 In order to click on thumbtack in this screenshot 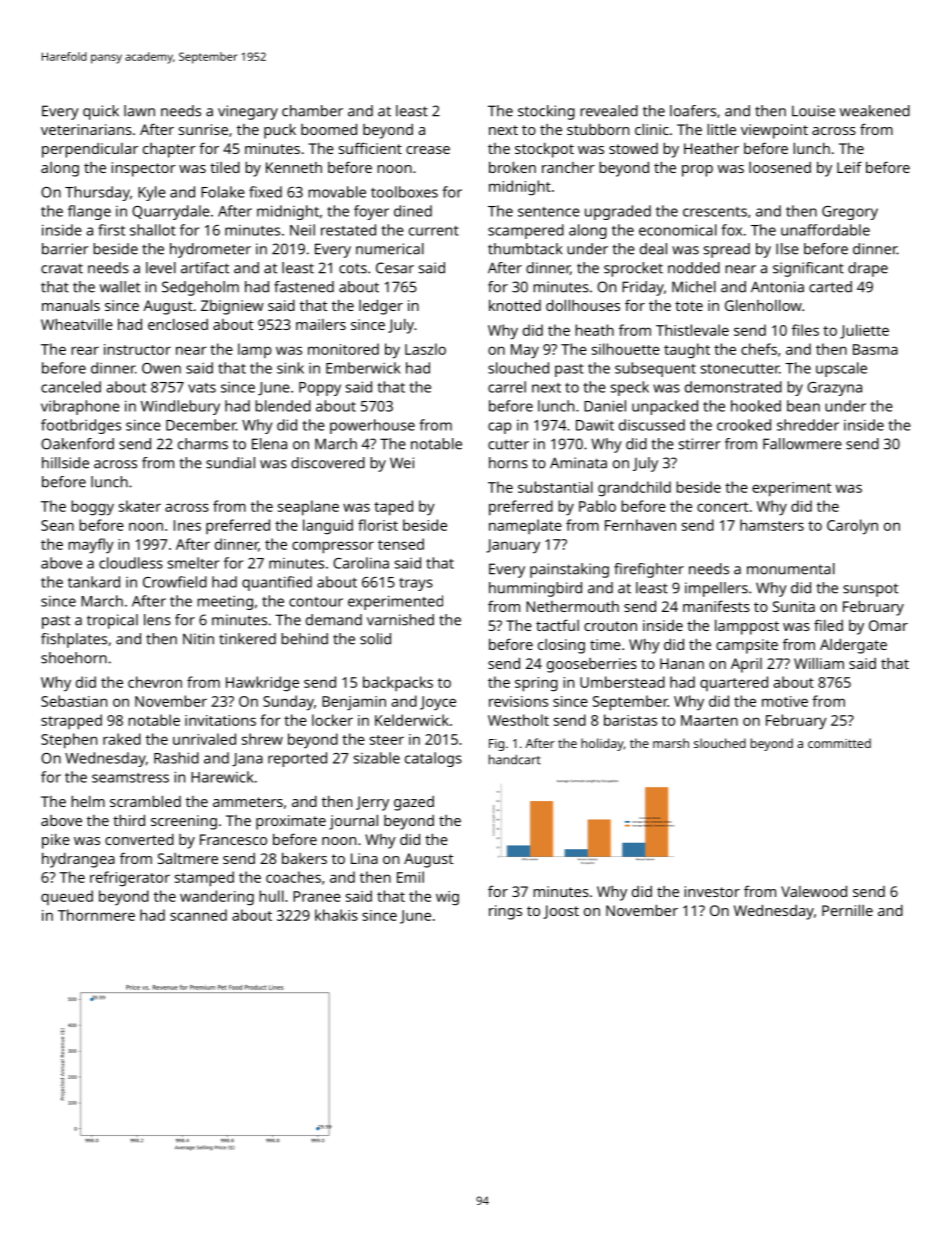, I will do `click(525, 249)`.
